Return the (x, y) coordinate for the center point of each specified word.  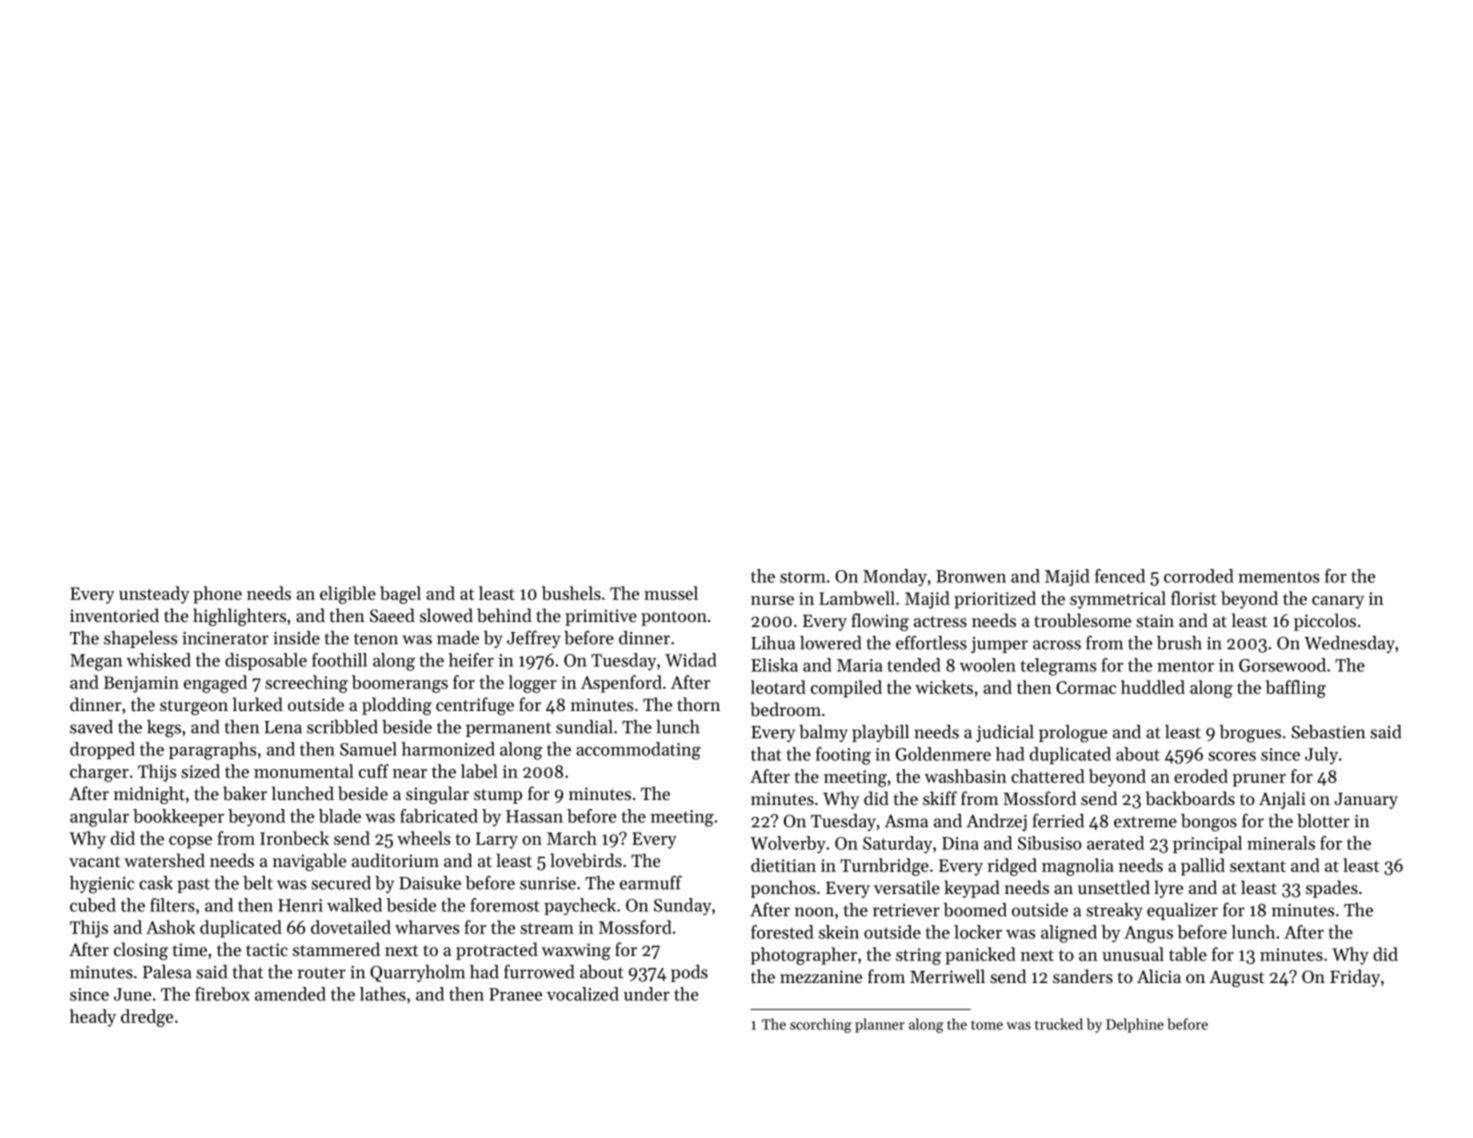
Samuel (368, 749)
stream (547, 928)
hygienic (102, 885)
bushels (571, 593)
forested (782, 932)
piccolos (1325, 622)
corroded (1199, 576)
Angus (1148, 934)
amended (290, 994)
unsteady (154, 595)
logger (532, 684)
